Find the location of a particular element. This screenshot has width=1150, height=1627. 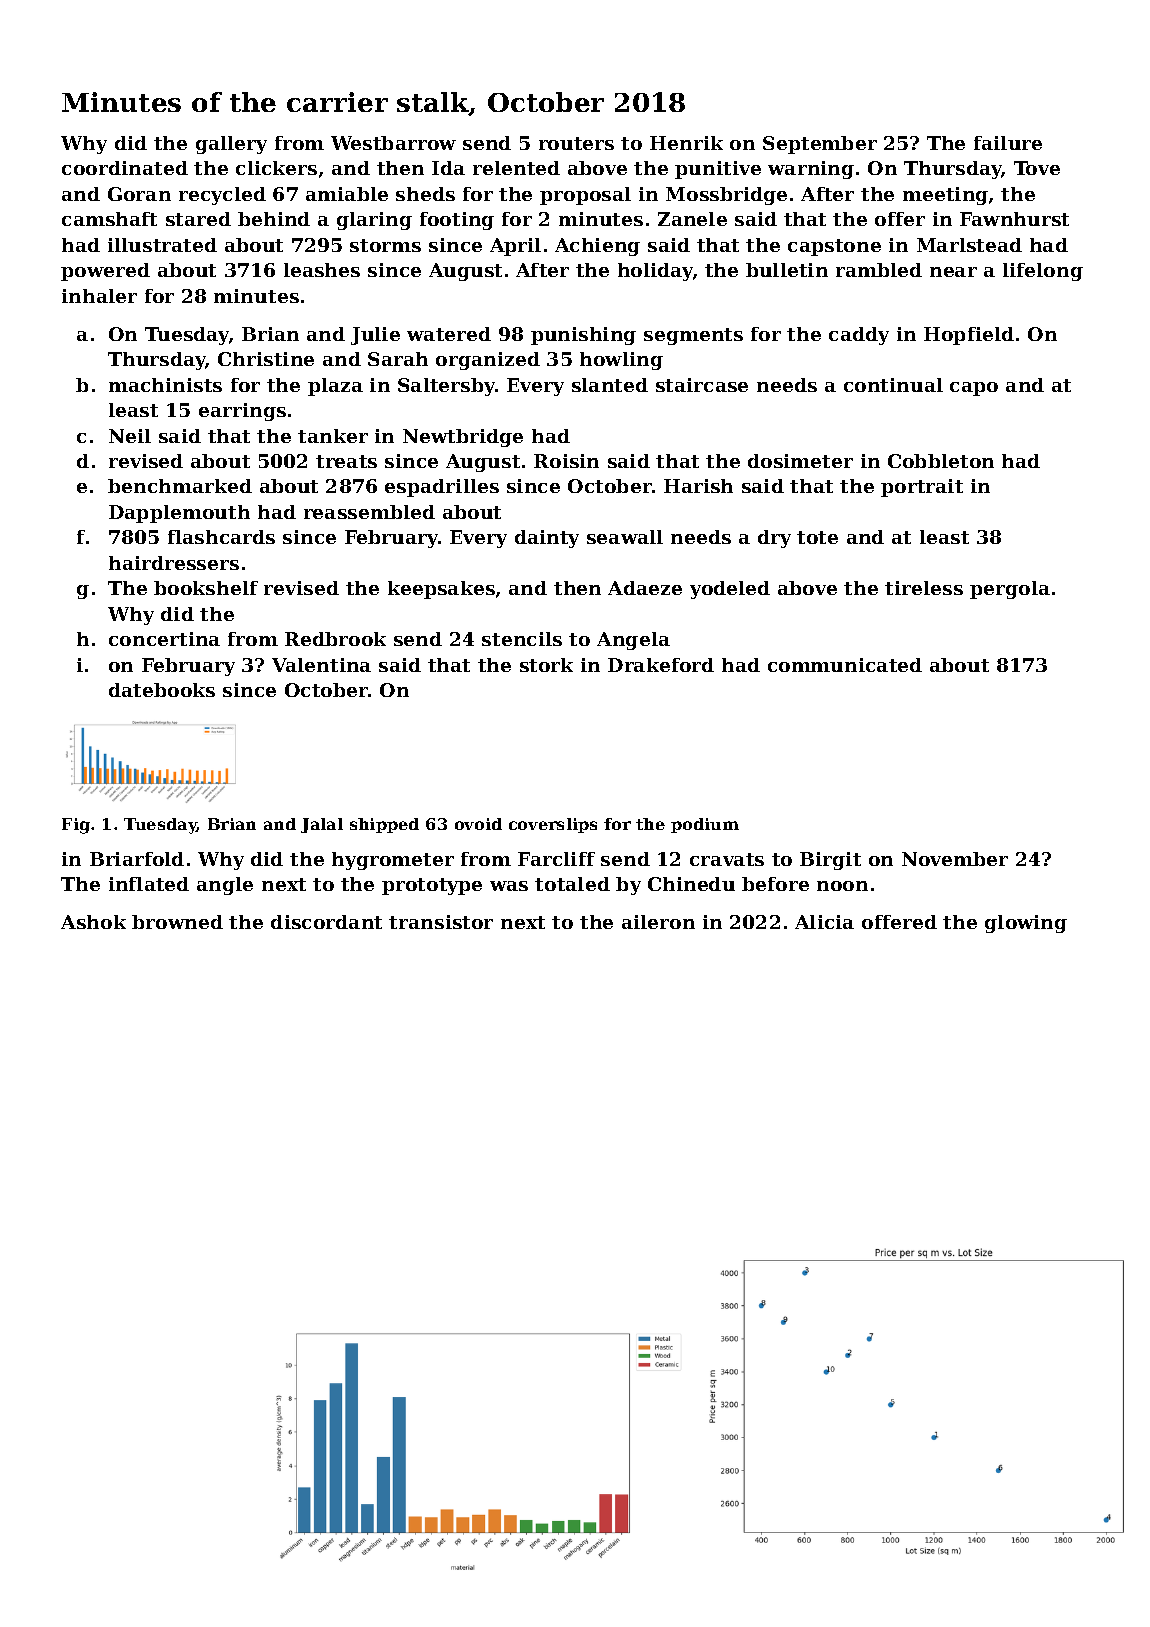

Harish is located at coordinates (698, 486).
